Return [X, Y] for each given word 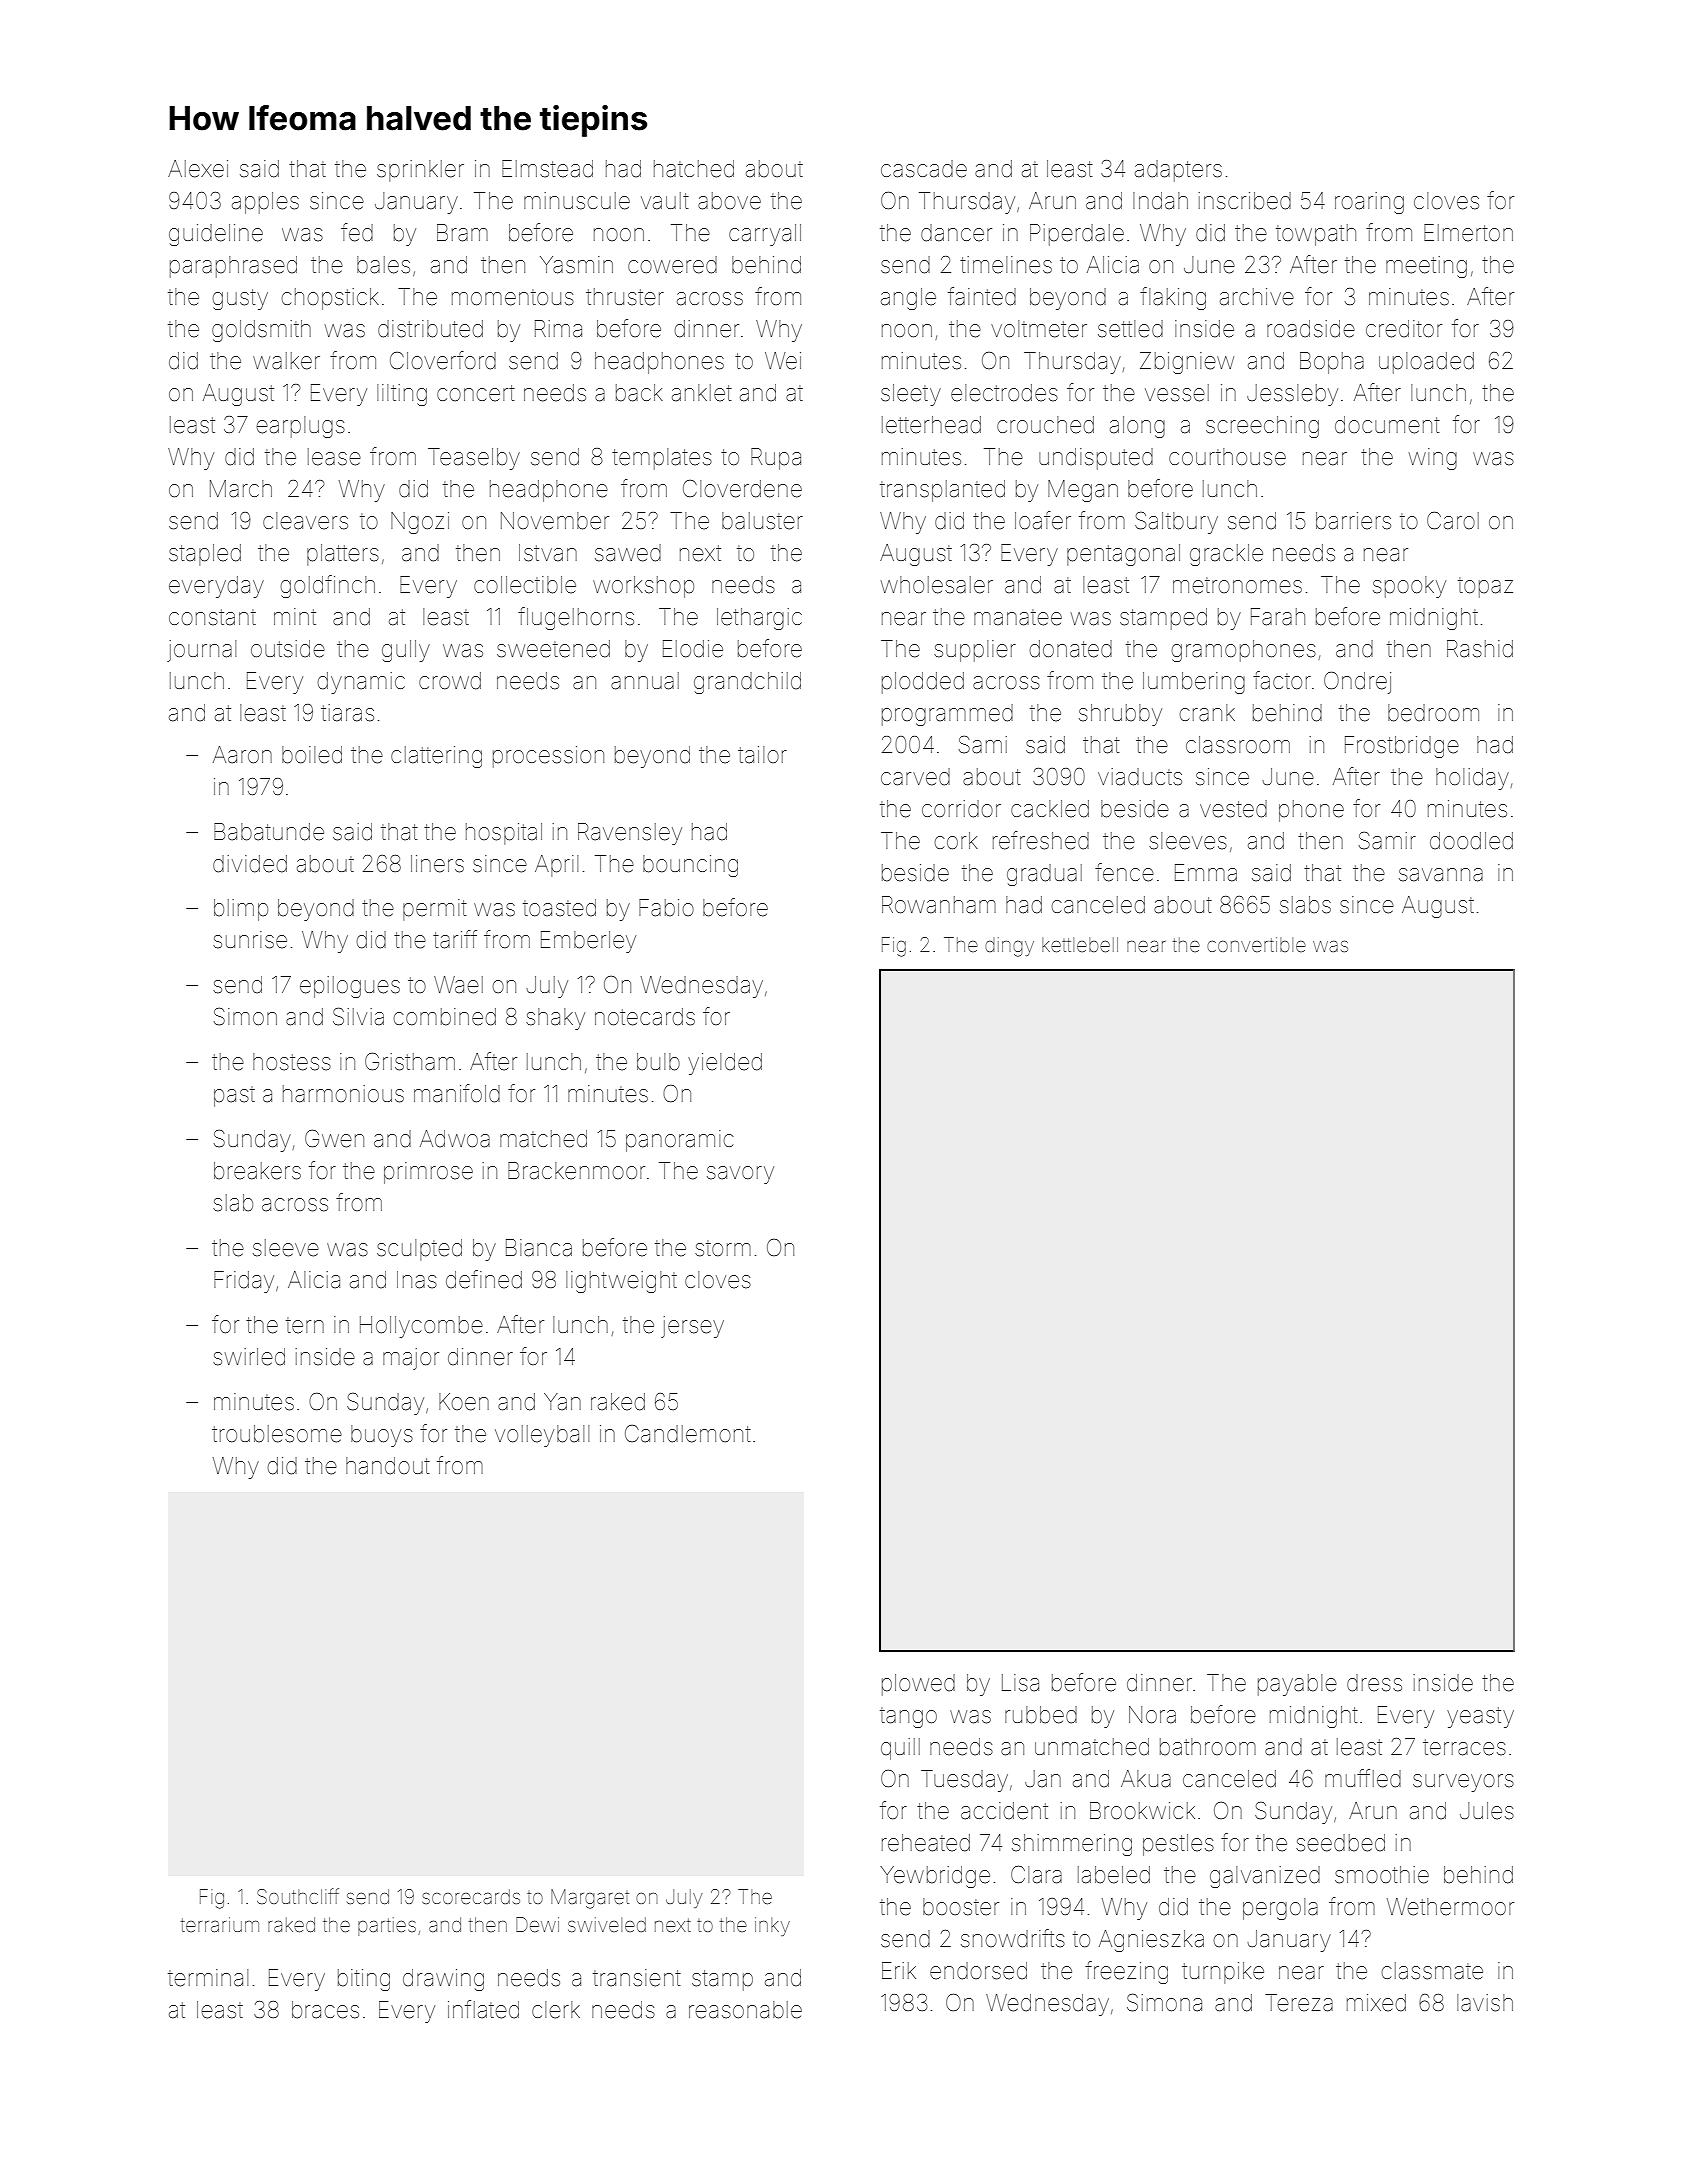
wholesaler [937, 585]
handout [388, 1466]
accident [1004, 1811]
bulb [658, 1062]
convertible [1256, 944]
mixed [1376, 2003]
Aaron [242, 755]
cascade [924, 169]
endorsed [978, 1971]
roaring [1369, 203]
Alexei [198, 169]
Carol [1453, 521]
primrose [428, 1173]
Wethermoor [1450, 1907]
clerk [556, 2010]
